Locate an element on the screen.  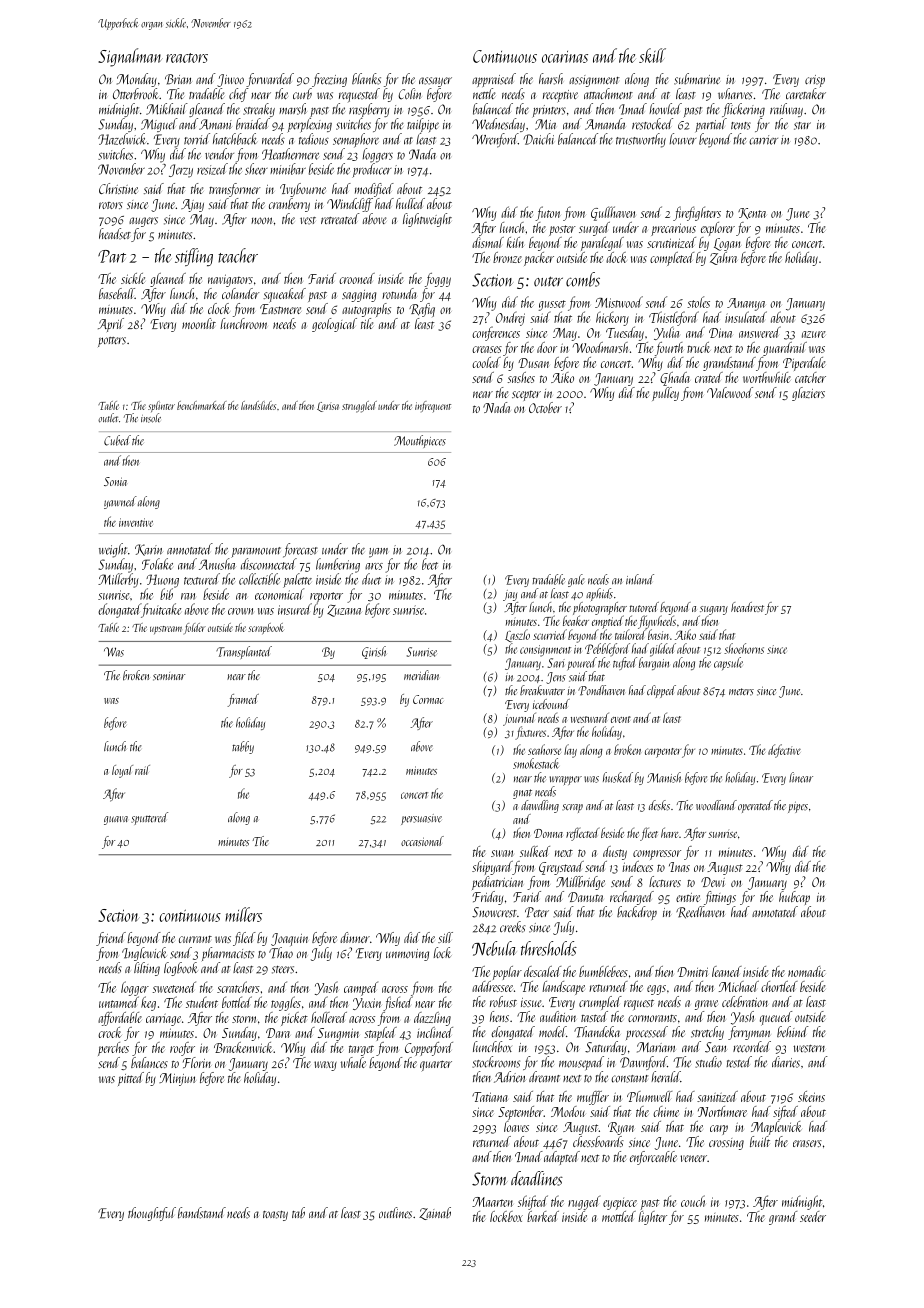
Valewood is located at coordinates (730, 392).
